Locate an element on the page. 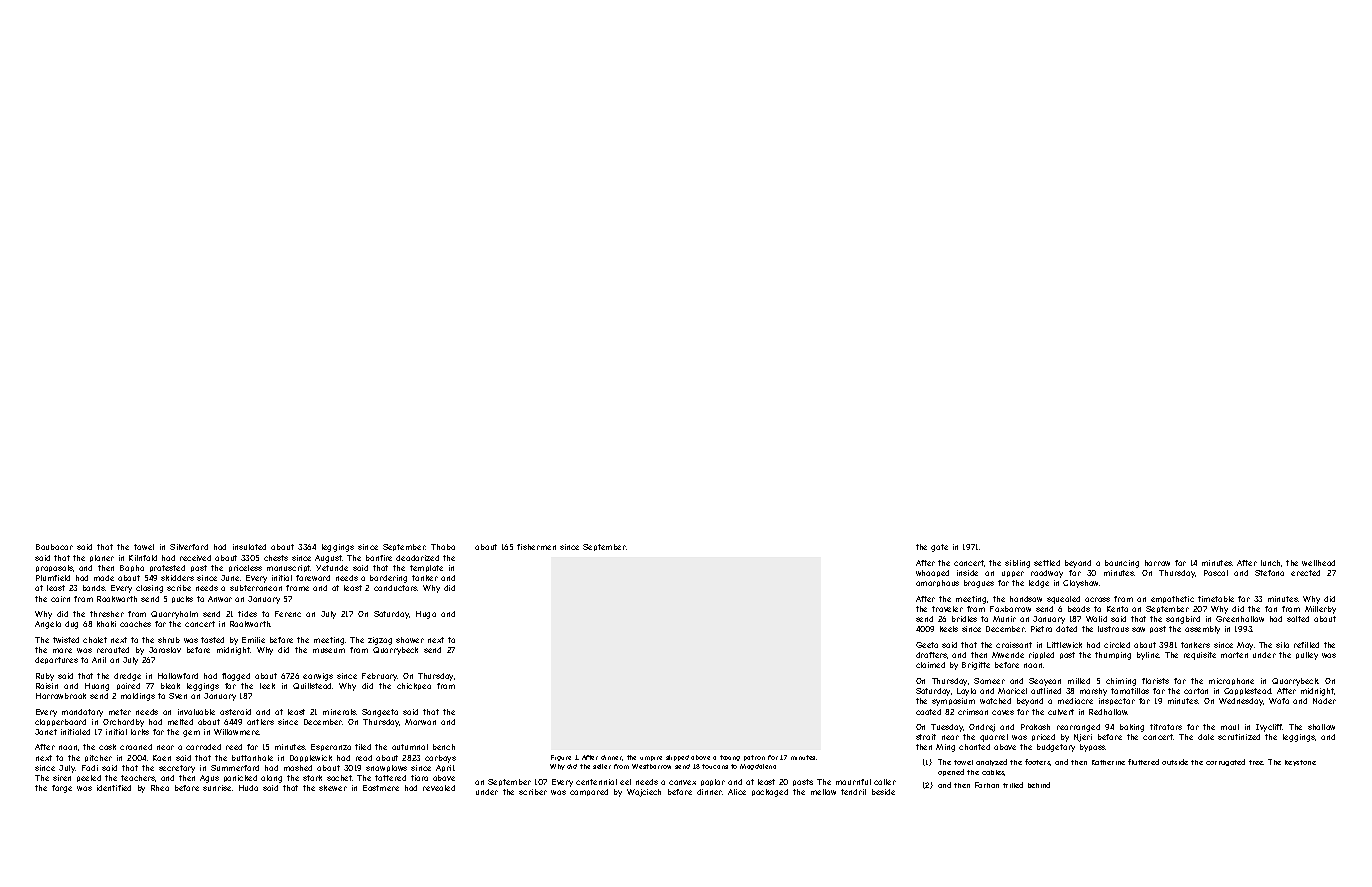  Boubacar is located at coordinates (54, 547).
